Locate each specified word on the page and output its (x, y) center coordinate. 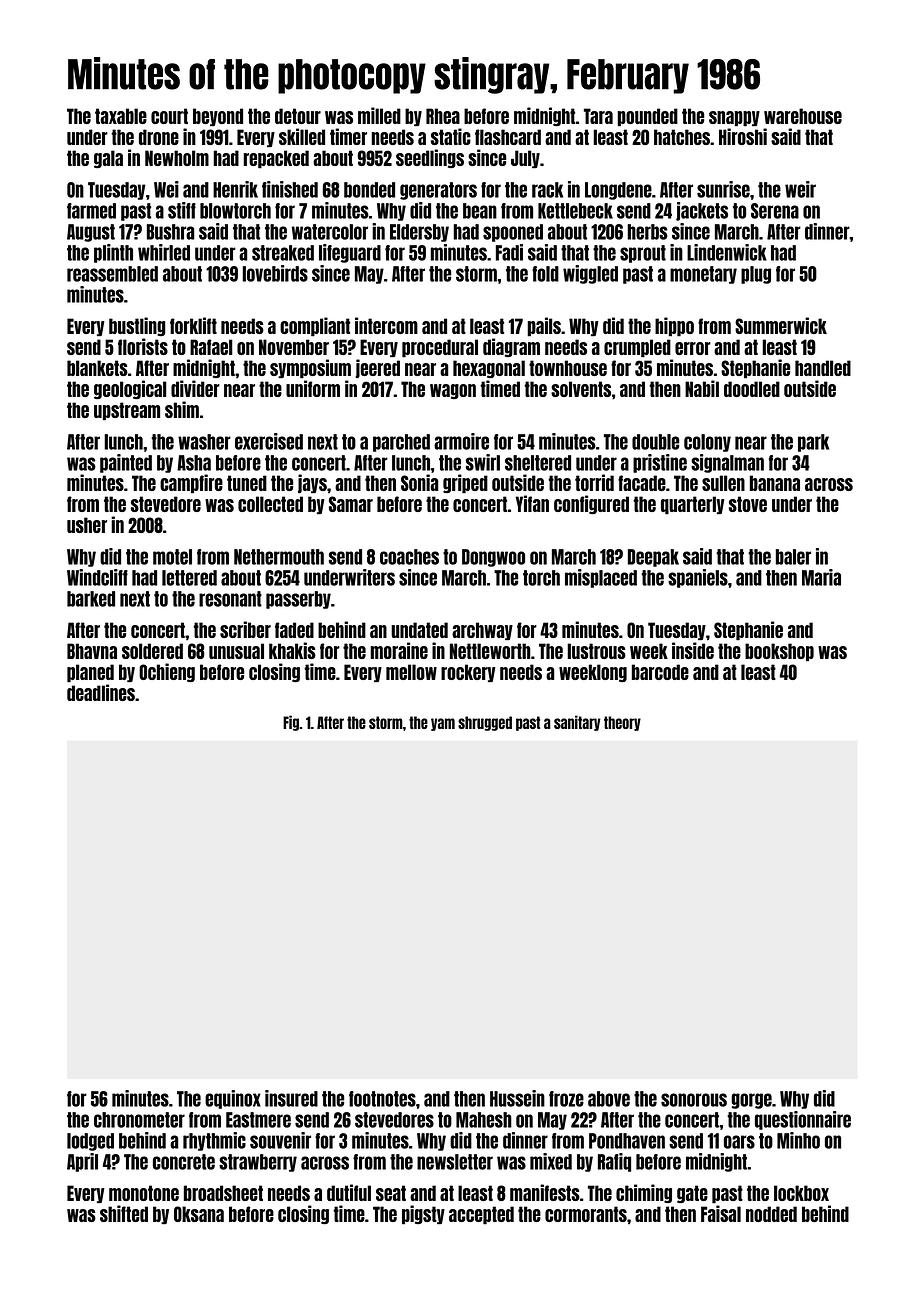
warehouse (803, 116)
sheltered (538, 463)
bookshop (779, 652)
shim (182, 409)
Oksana (199, 1214)
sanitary (577, 723)
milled (379, 115)
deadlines (101, 692)
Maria (821, 577)
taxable (121, 116)
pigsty (423, 1214)
